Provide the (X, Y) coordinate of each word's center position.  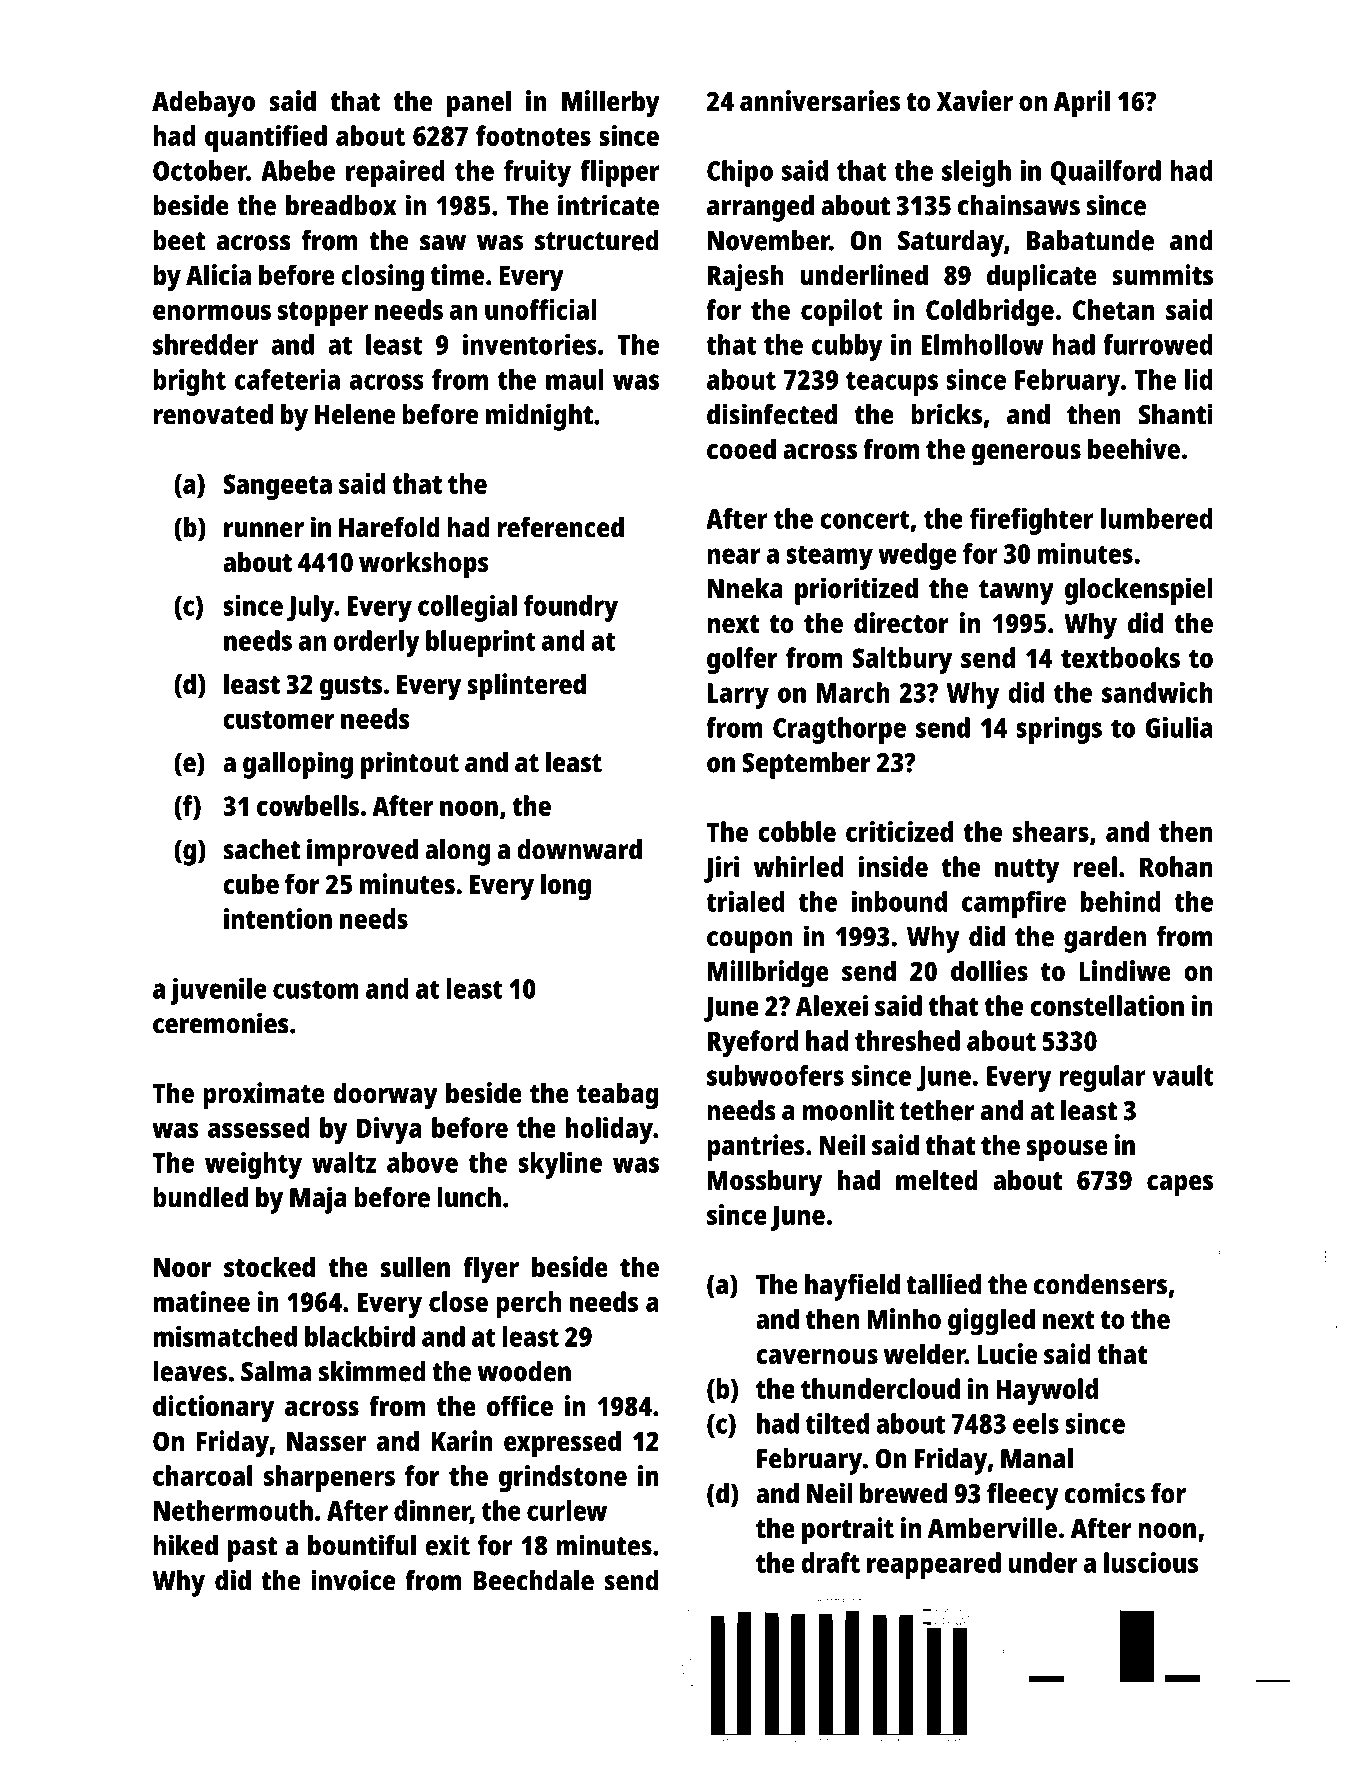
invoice (353, 1580)
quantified (266, 138)
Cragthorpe (839, 730)
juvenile (218, 991)
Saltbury (902, 660)
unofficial (541, 309)
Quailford (1106, 172)
